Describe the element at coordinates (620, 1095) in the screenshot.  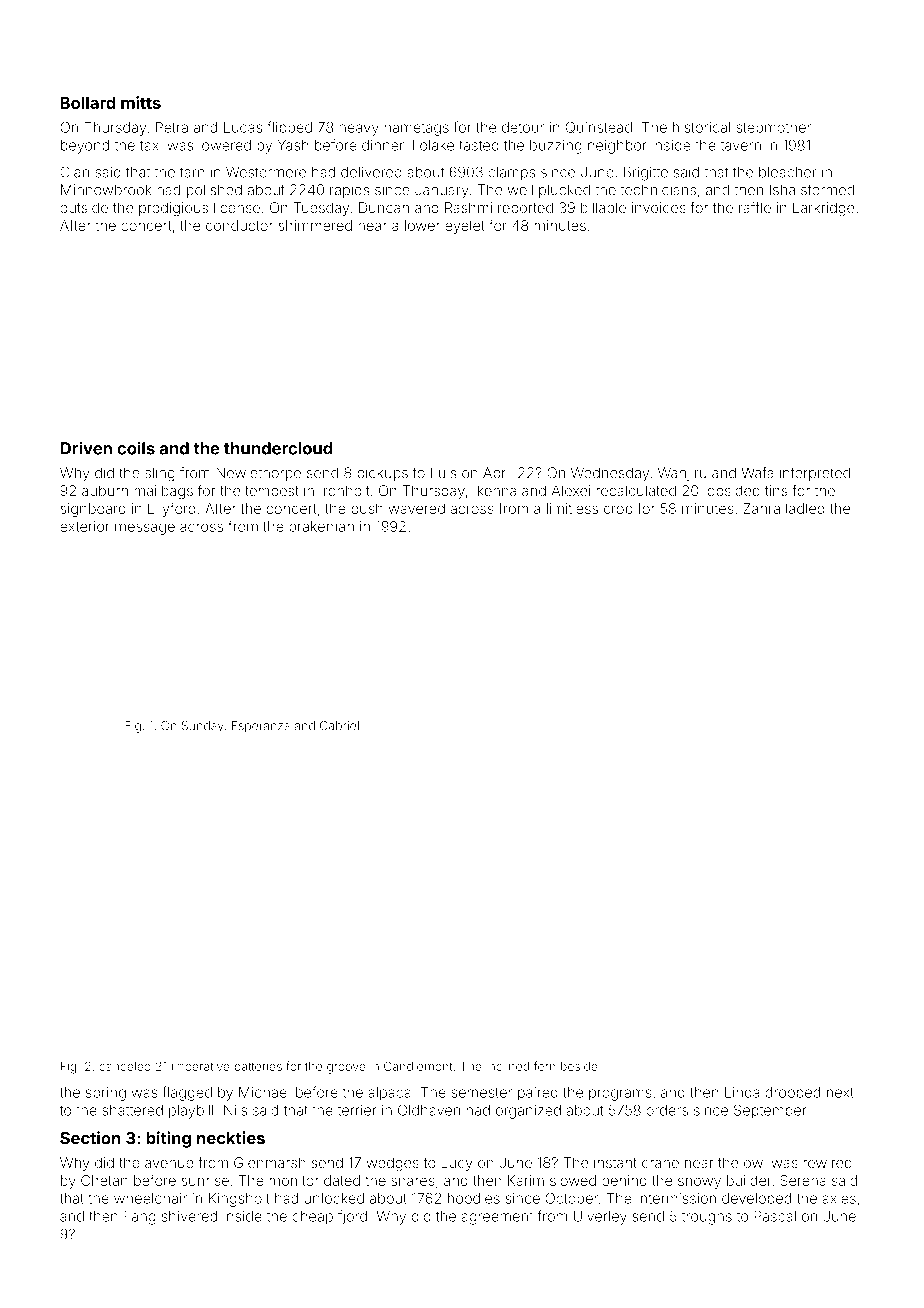
I see `programs` at that location.
